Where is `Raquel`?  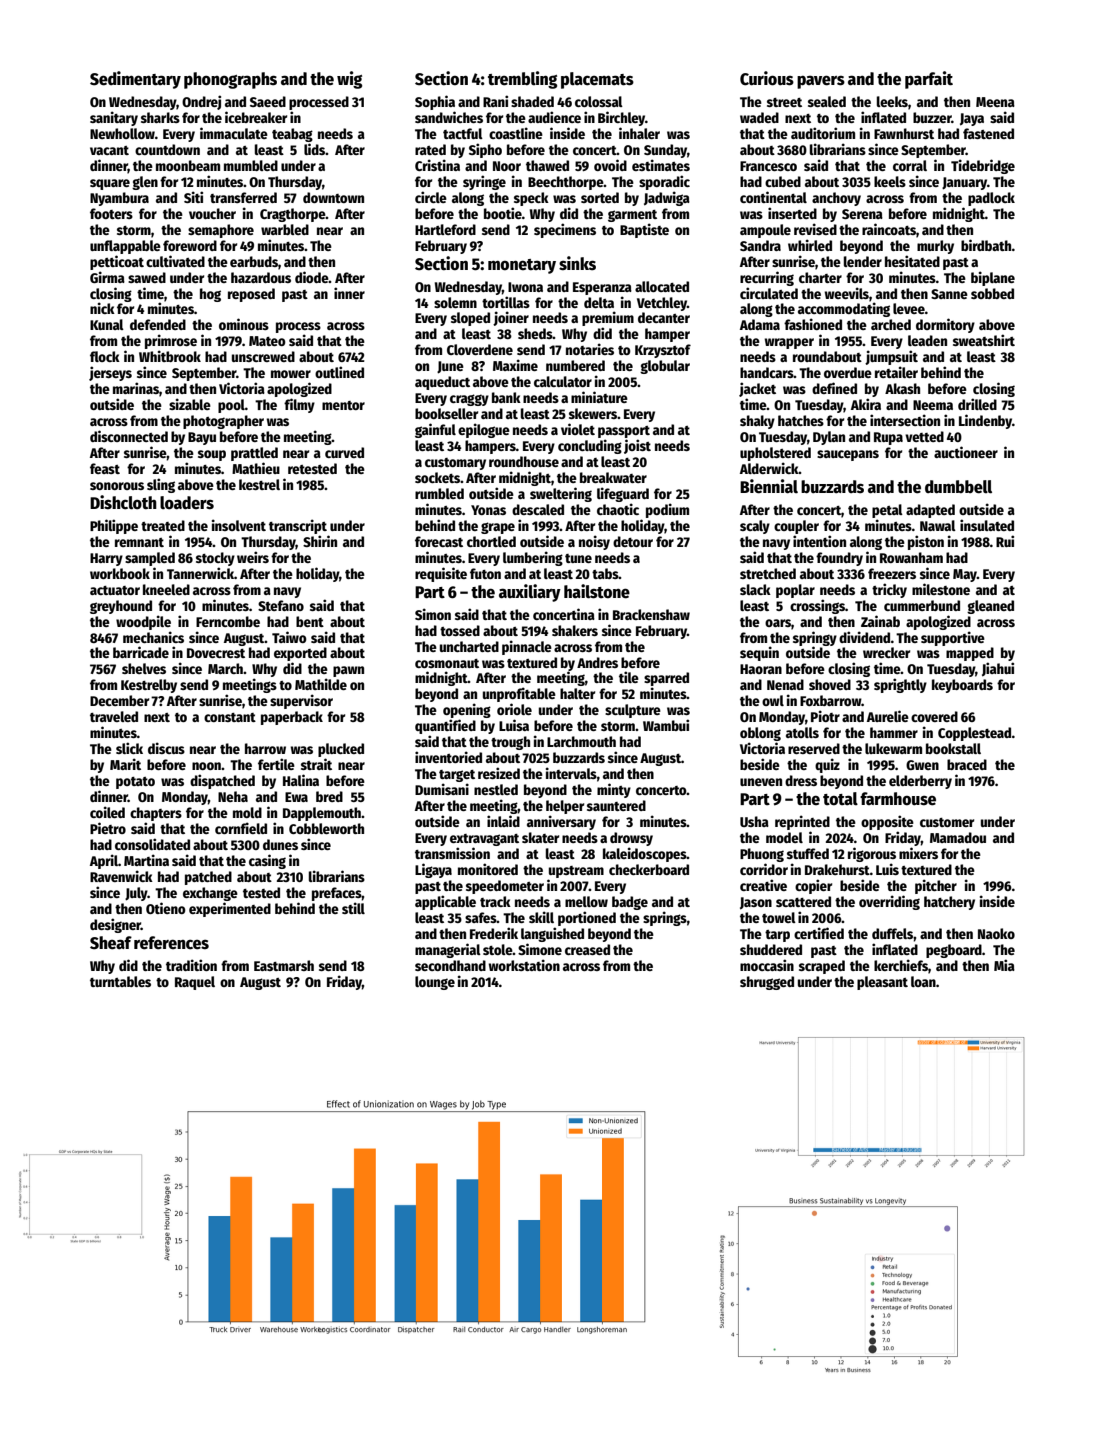 Raquel is located at coordinates (195, 983).
